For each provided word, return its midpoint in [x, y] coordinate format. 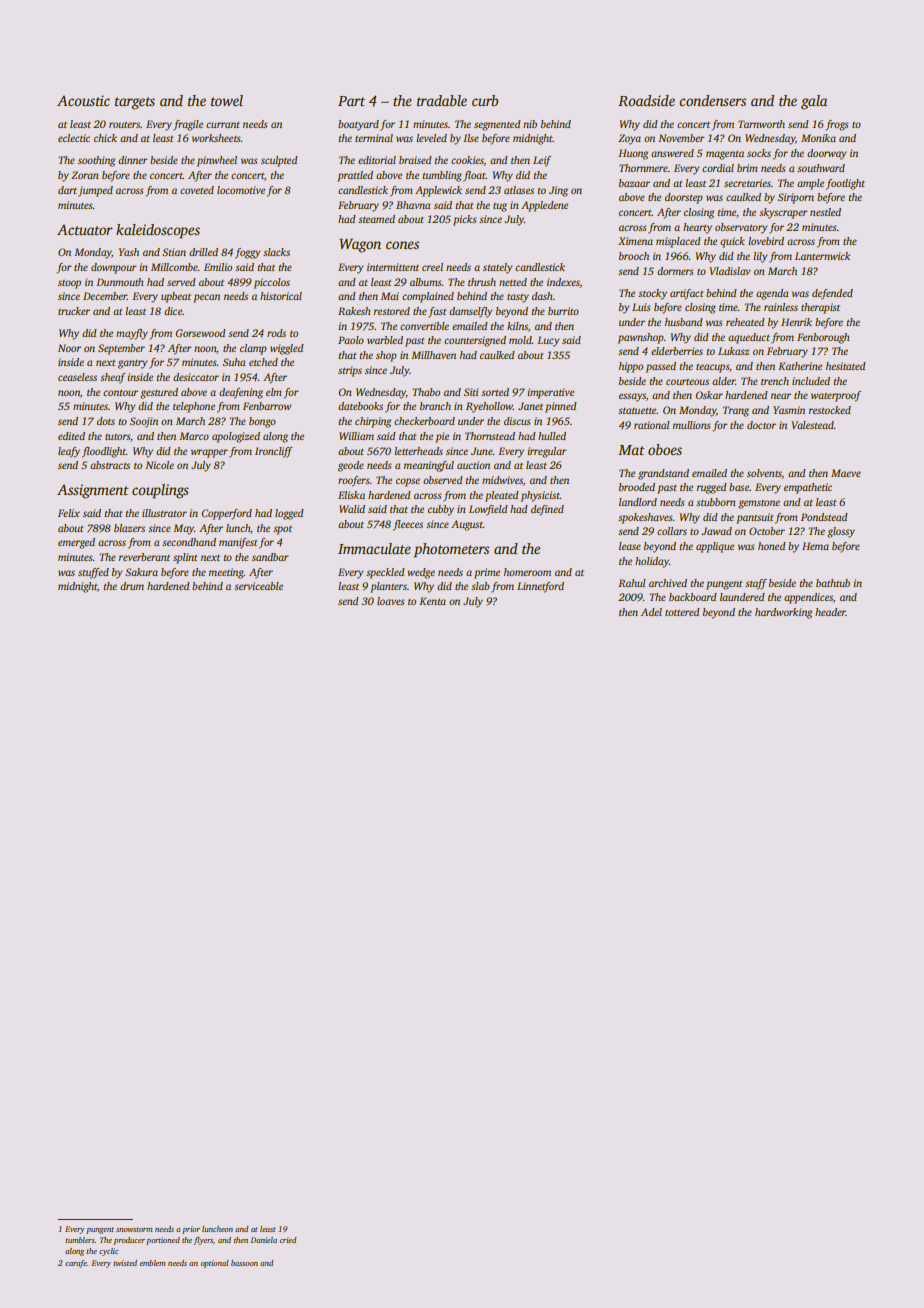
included [811, 381]
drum [132, 586]
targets [135, 103]
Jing [558, 191]
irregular [547, 452]
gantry [133, 364]
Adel [651, 612]
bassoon [244, 1263]
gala [814, 102]
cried [288, 1240]
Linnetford [540, 587]
